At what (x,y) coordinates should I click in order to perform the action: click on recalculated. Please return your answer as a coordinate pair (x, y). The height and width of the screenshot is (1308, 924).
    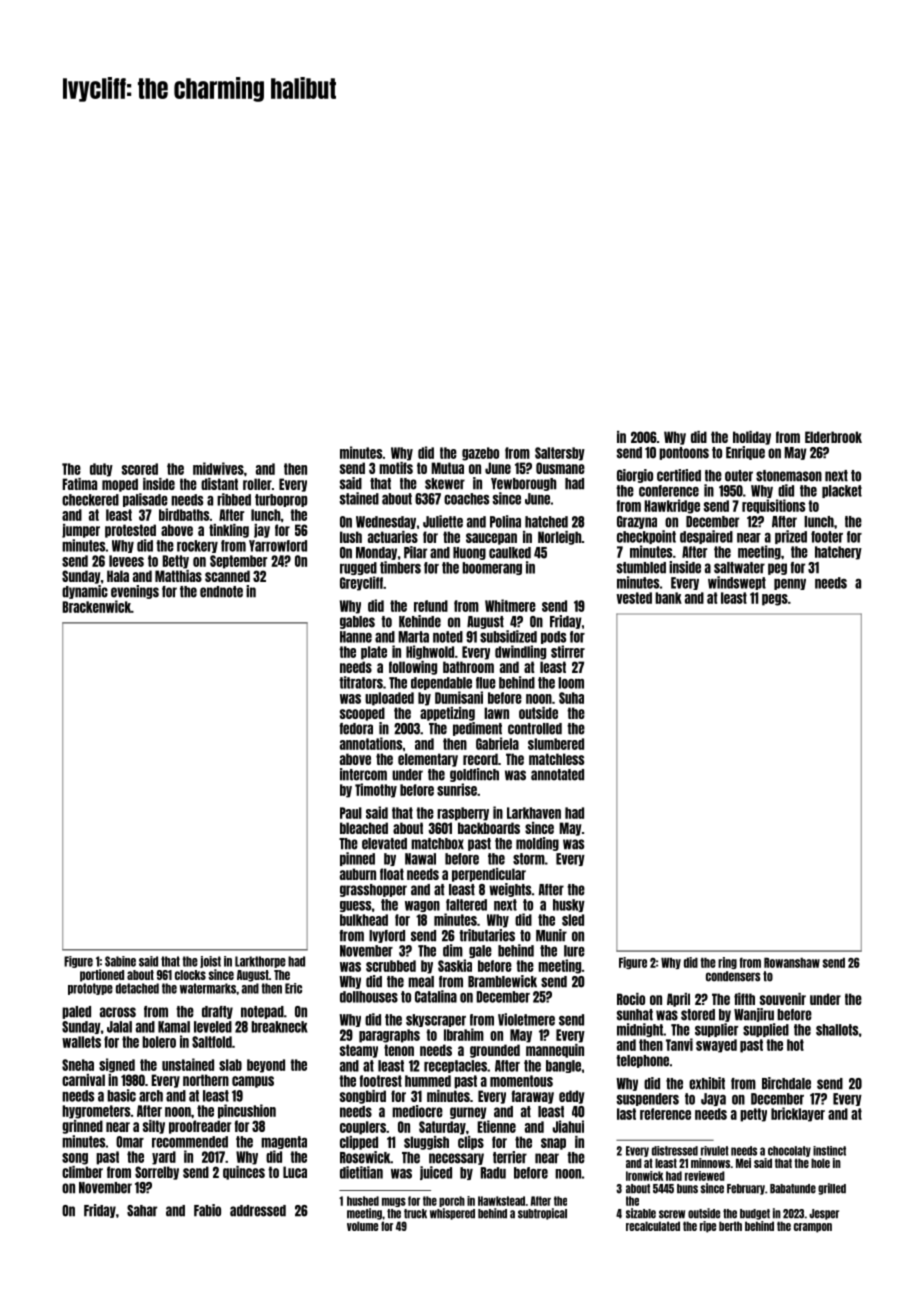
    Looking at the image, I should click on (653, 1226).
